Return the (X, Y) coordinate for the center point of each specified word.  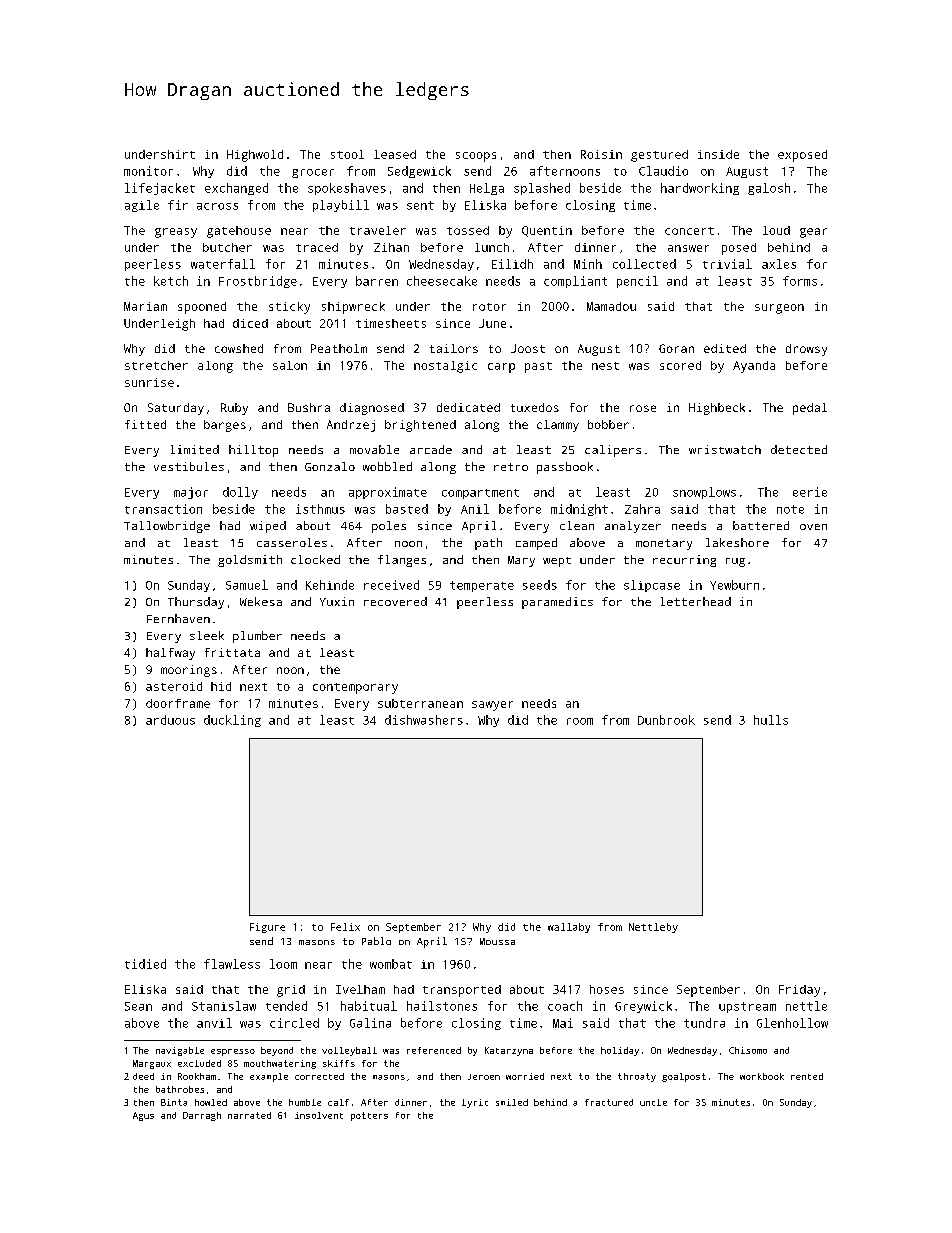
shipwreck (353, 308)
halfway (170, 654)
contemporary (355, 688)
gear (813, 233)
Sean (138, 1006)
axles (779, 264)
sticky (289, 308)
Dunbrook (666, 720)
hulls (771, 720)
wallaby (569, 928)
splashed (542, 189)
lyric (475, 1103)
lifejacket (160, 189)
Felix (345, 927)
